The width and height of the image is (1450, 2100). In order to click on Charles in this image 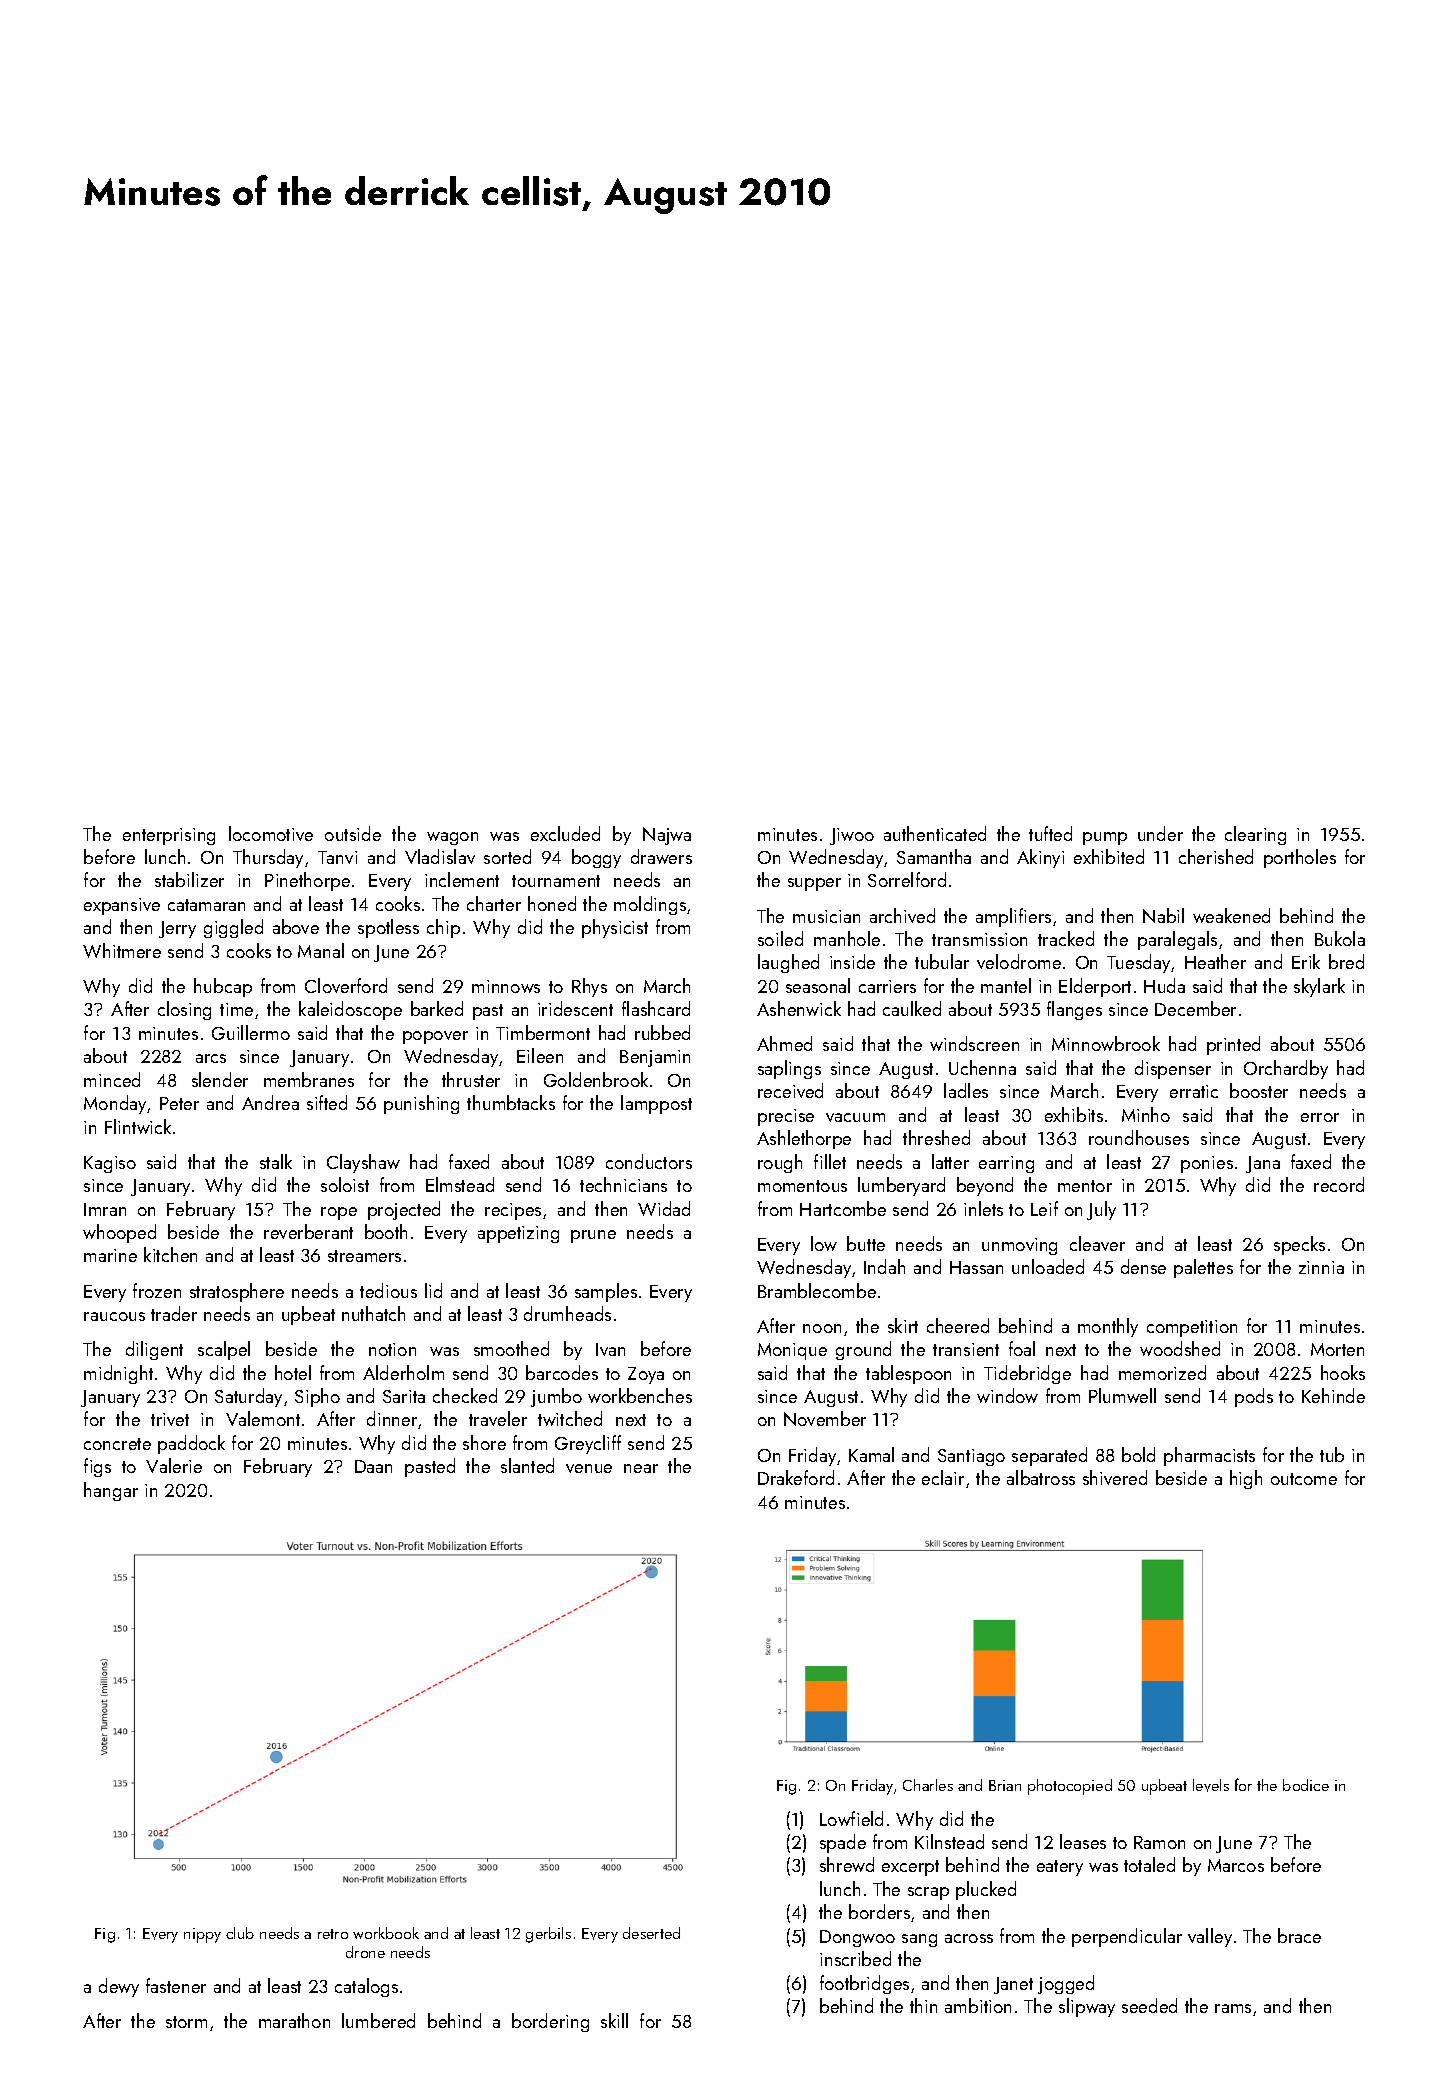, I will do `click(928, 1785)`.
